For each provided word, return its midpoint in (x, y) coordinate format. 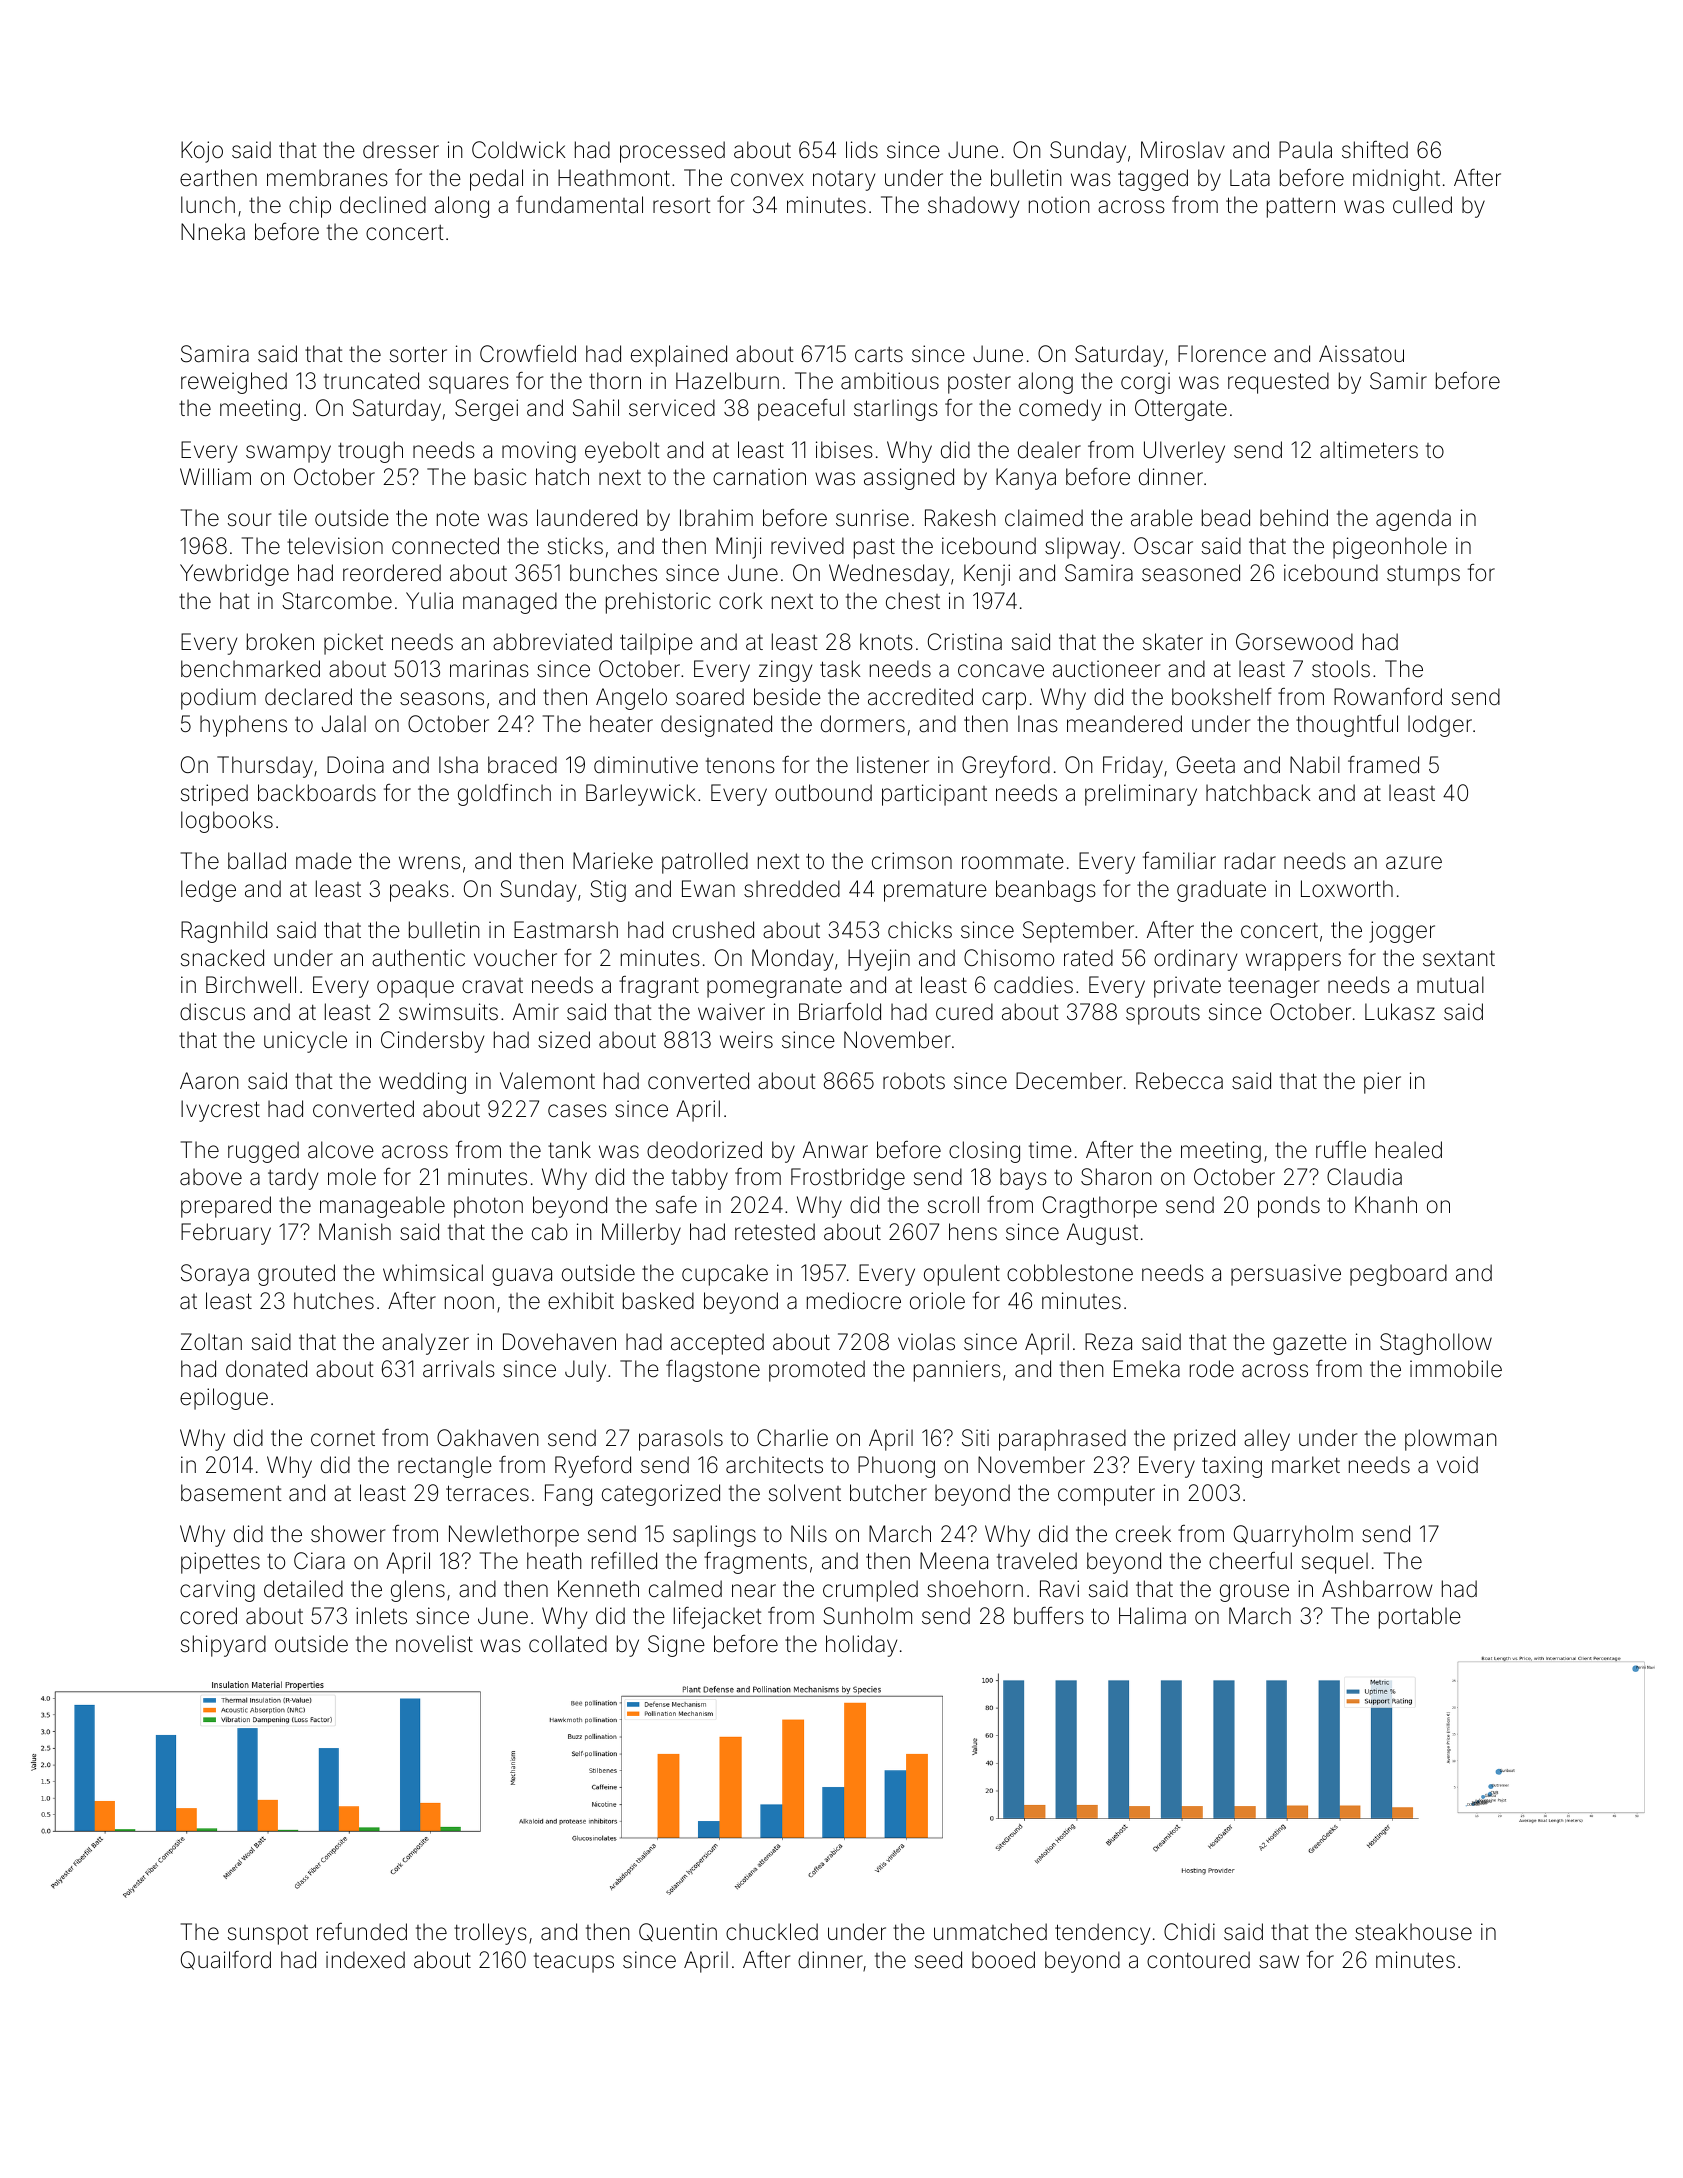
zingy (785, 671)
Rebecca (1179, 1081)
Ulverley (1184, 452)
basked (658, 1301)
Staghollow (1436, 1344)
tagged (1153, 180)
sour (249, 520)
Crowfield (528, 354)
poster (979, 384)
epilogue (224, 1399)
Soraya (215, 1275)
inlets (381, 1616)
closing (984, 1152)
